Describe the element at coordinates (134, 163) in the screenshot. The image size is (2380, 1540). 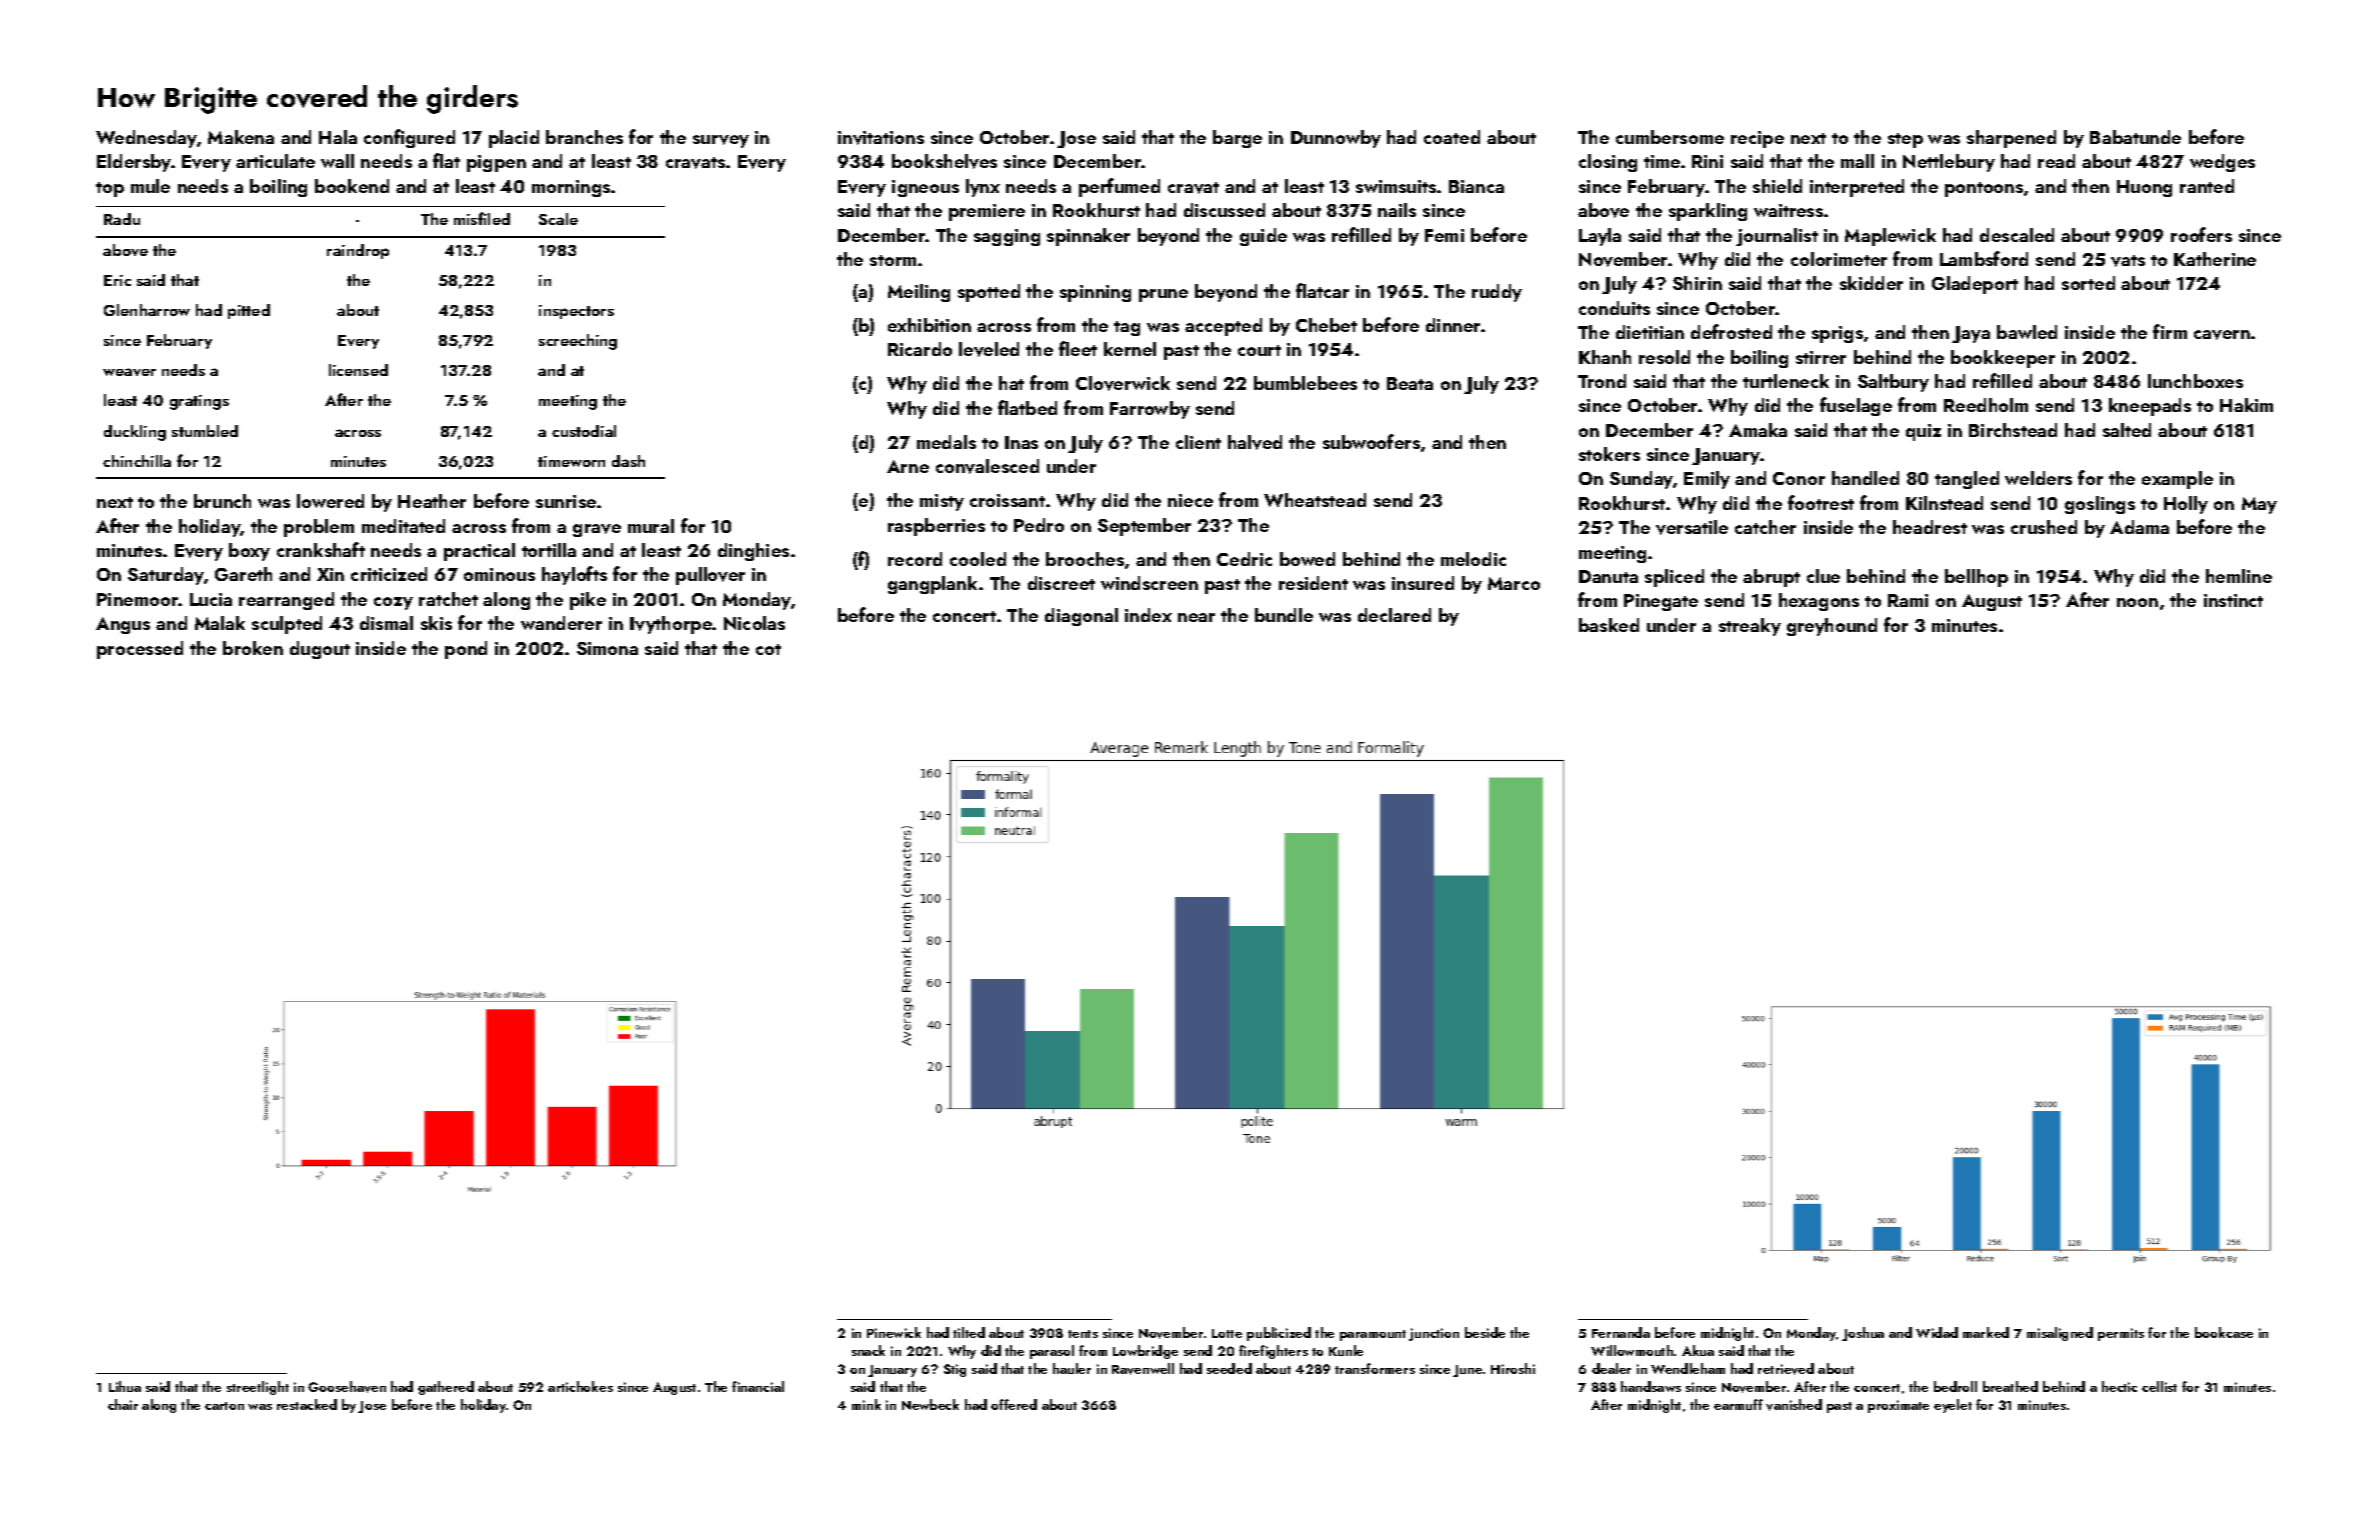
I see `Eldersby` at that location.
